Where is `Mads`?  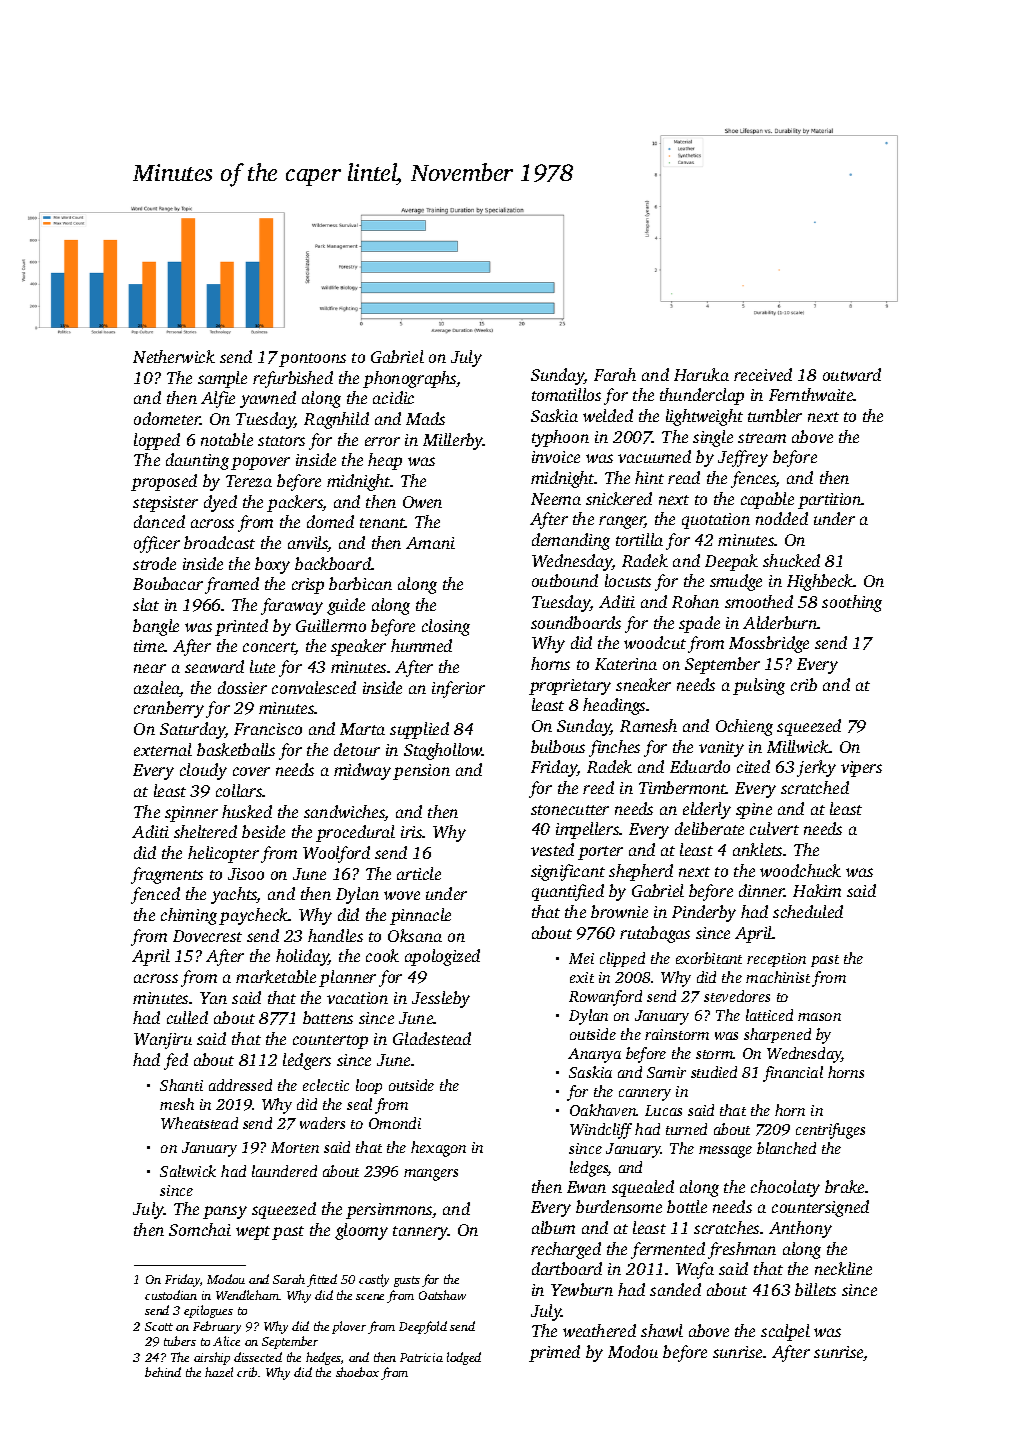 Mads is located at coordinates (425, 418).
